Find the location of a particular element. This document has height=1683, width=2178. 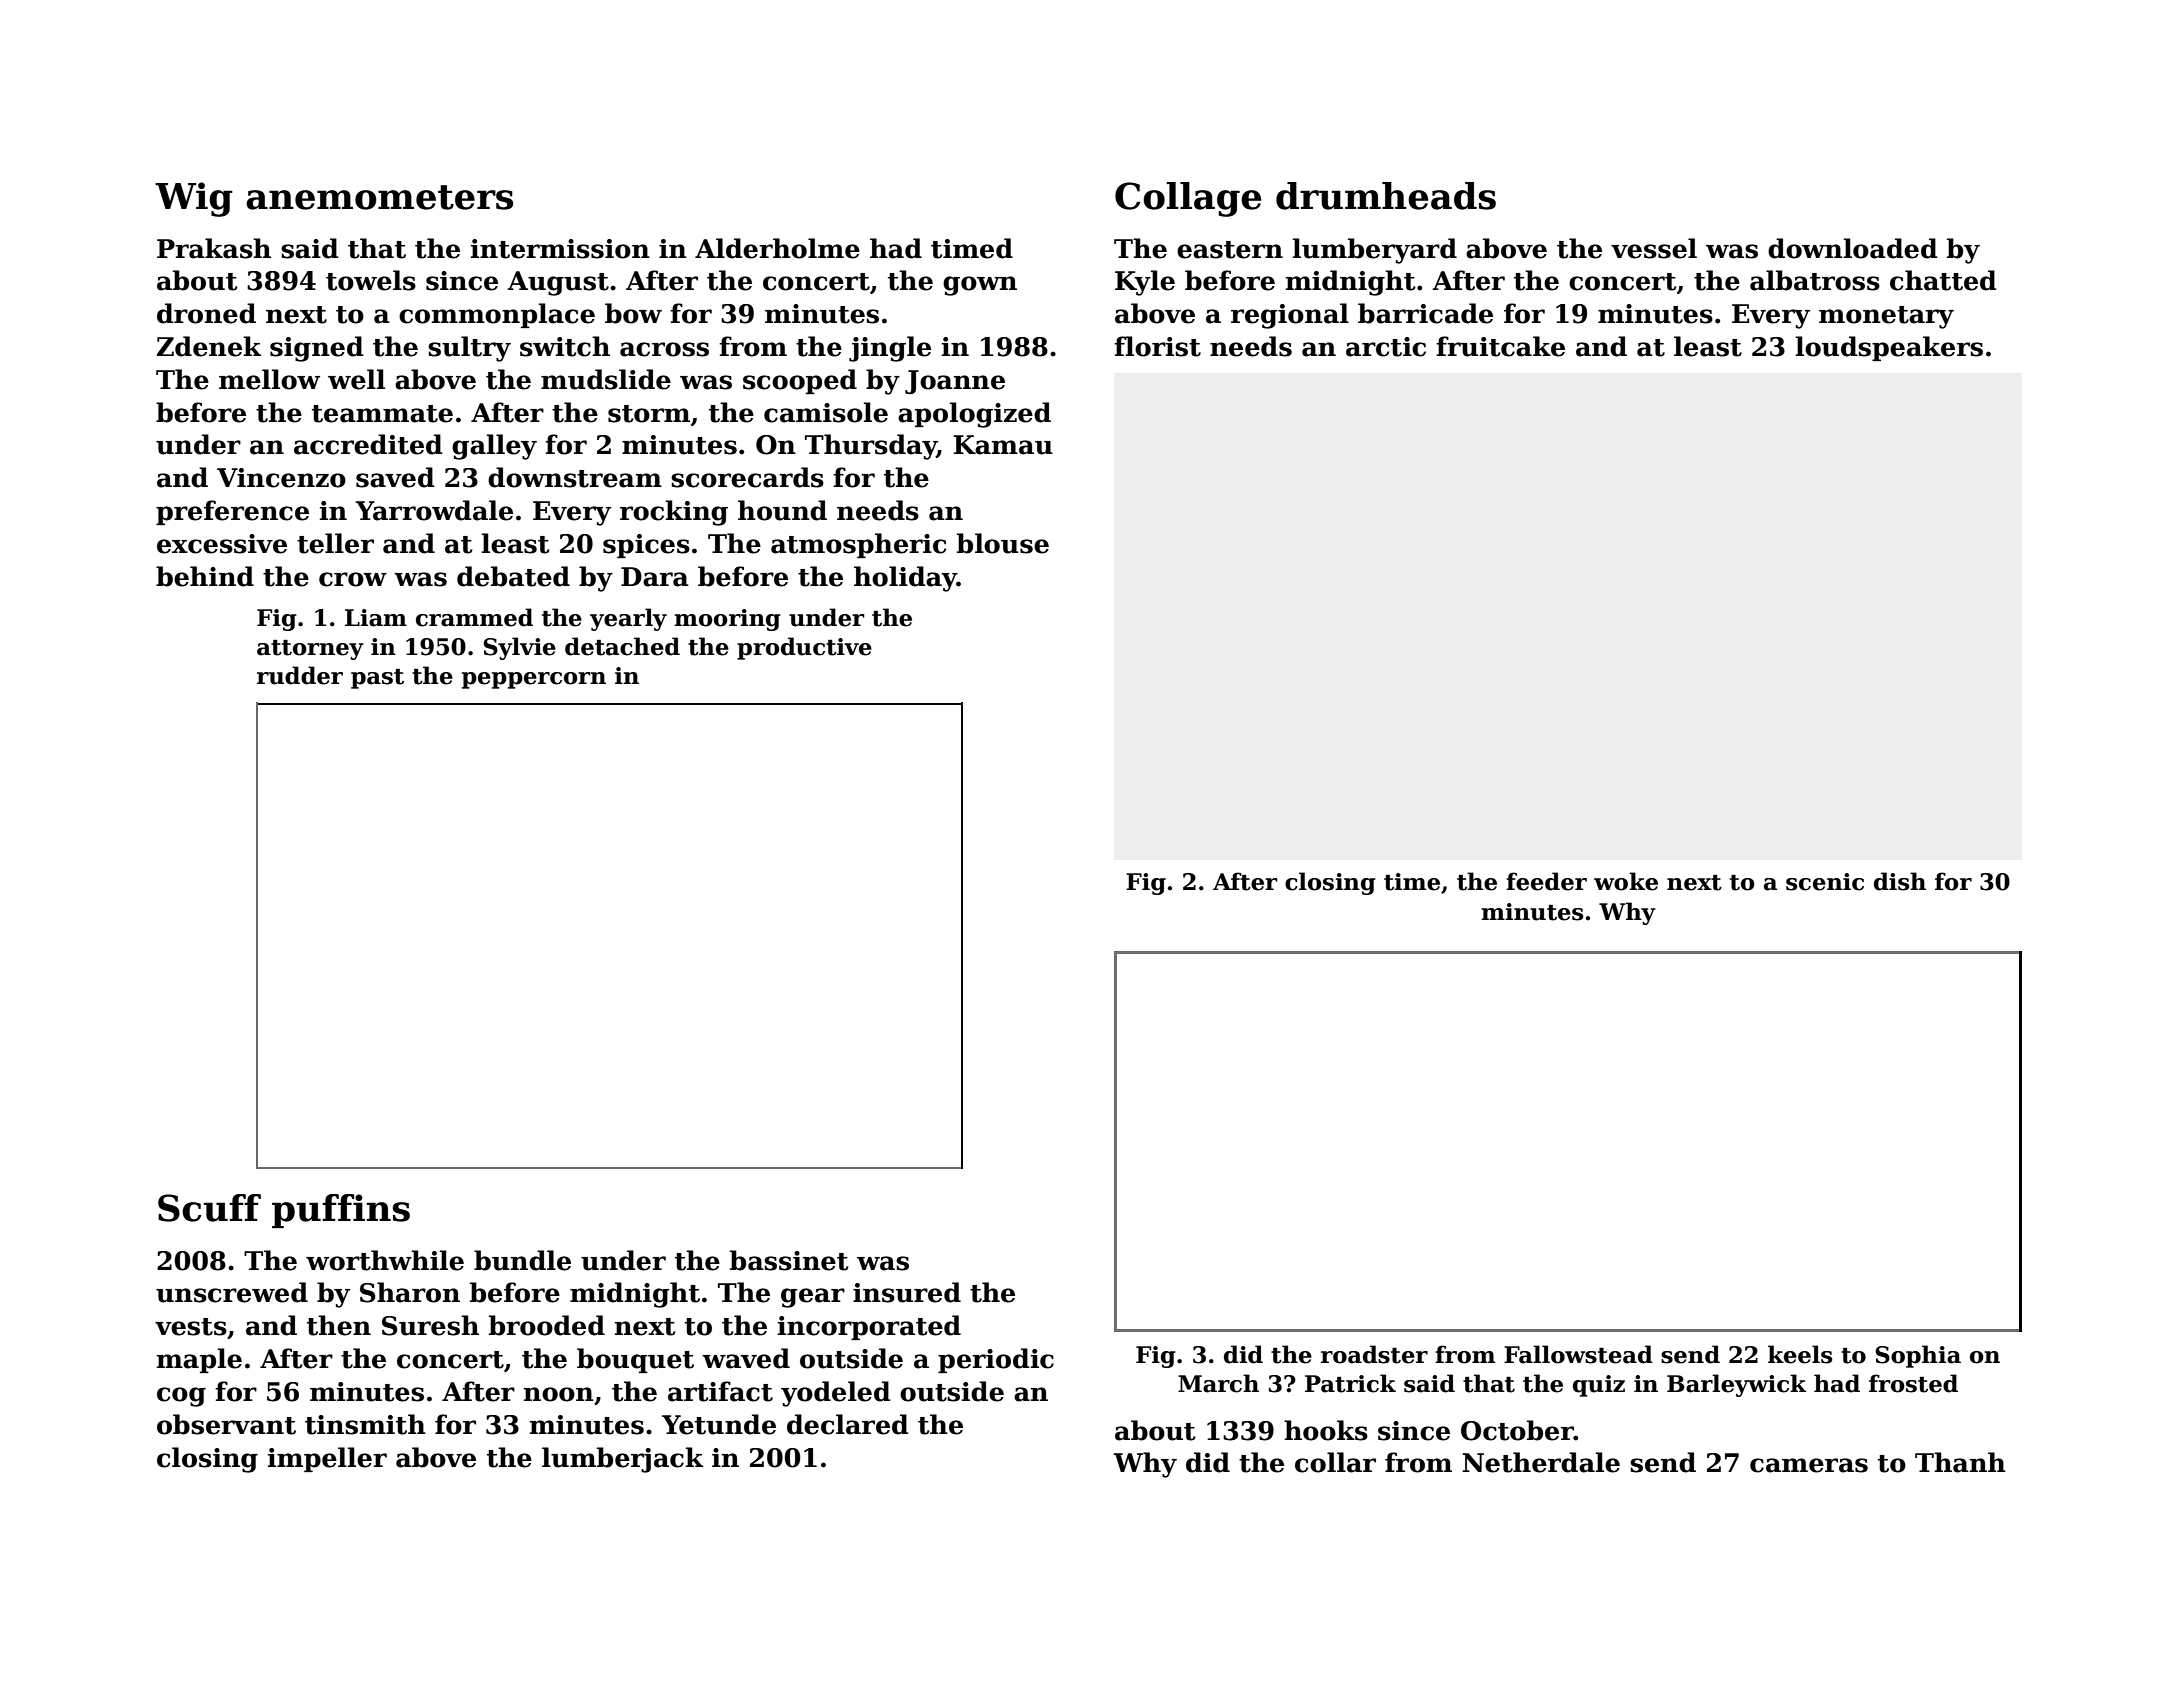

scenic is located at coordinates (1825, 882).
